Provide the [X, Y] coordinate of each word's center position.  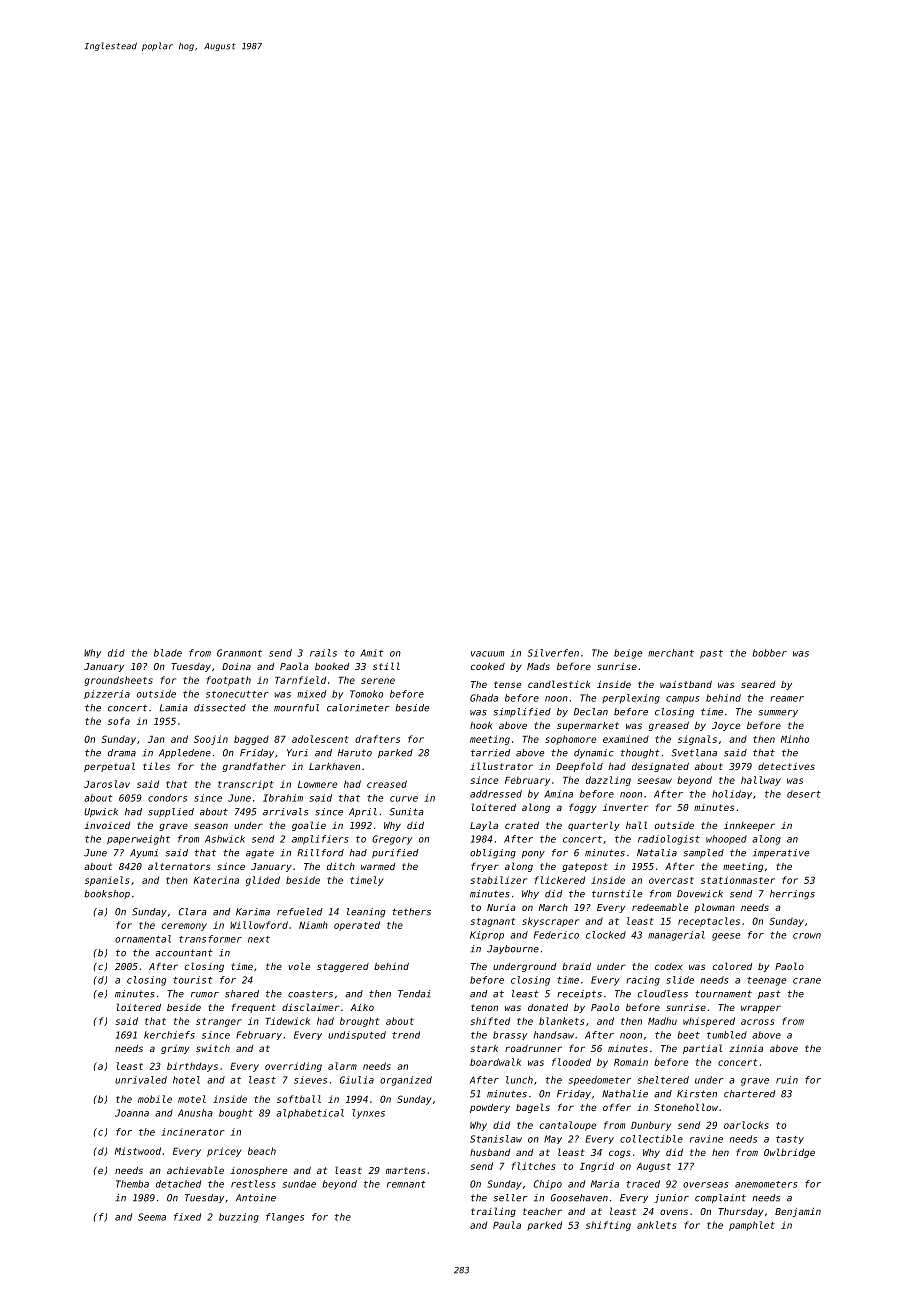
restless [253, 1184]
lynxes [368, 1114]
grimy [175, 1049]
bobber [769, 653]
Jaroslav [107, 784]
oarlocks [746, 1125]
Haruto [355, 753]
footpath [229, 681]
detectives [786, 766]
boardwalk [495, 1062]
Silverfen [553, 653]
